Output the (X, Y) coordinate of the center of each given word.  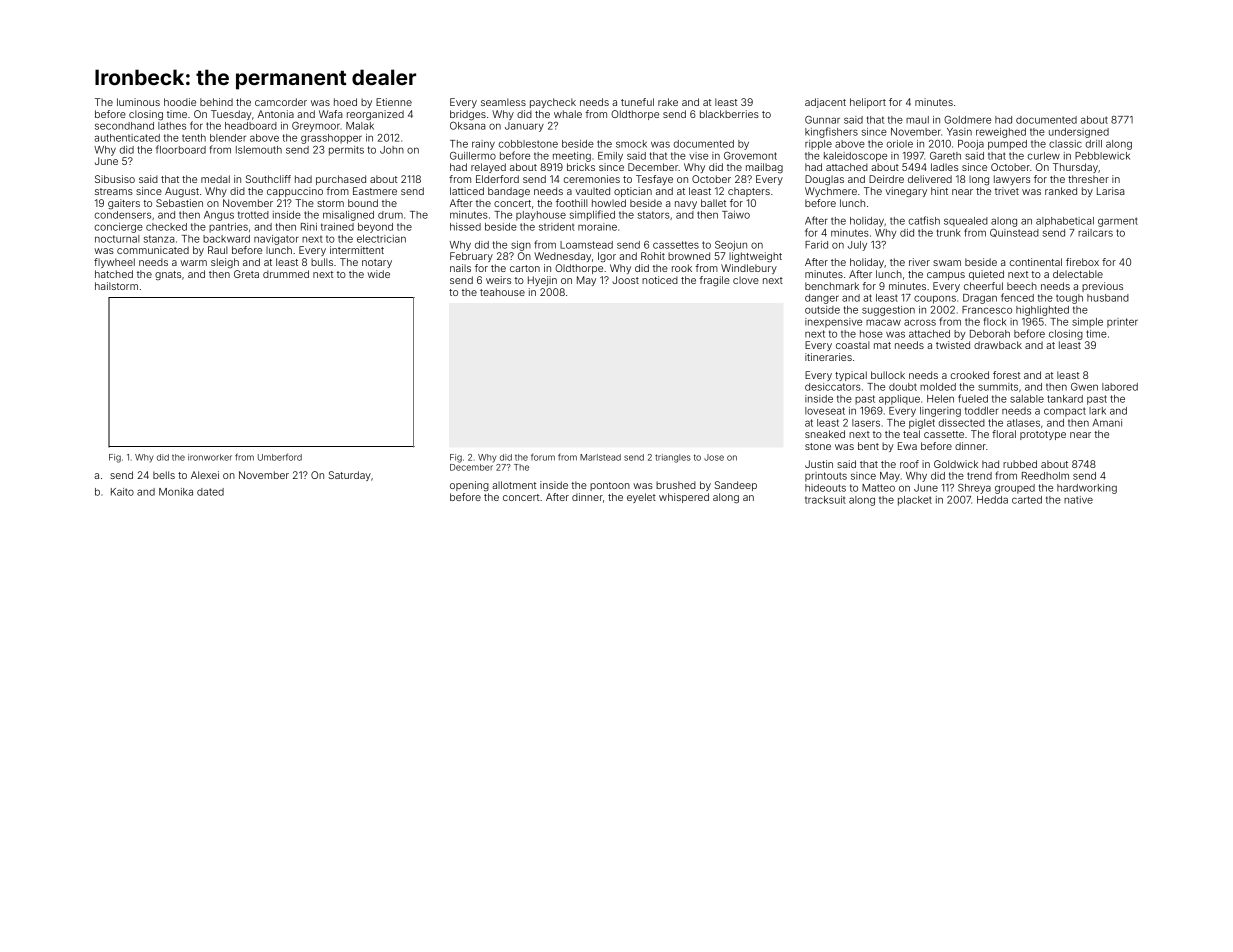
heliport (868, 103)
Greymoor (316, 127)
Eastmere (375, 191)
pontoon (610, 486)
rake (668, 102)
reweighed (1001, 133)
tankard (1065, 399)
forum (543, 457)
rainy (483, 145)
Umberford (280, 457)
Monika (176, 492)
